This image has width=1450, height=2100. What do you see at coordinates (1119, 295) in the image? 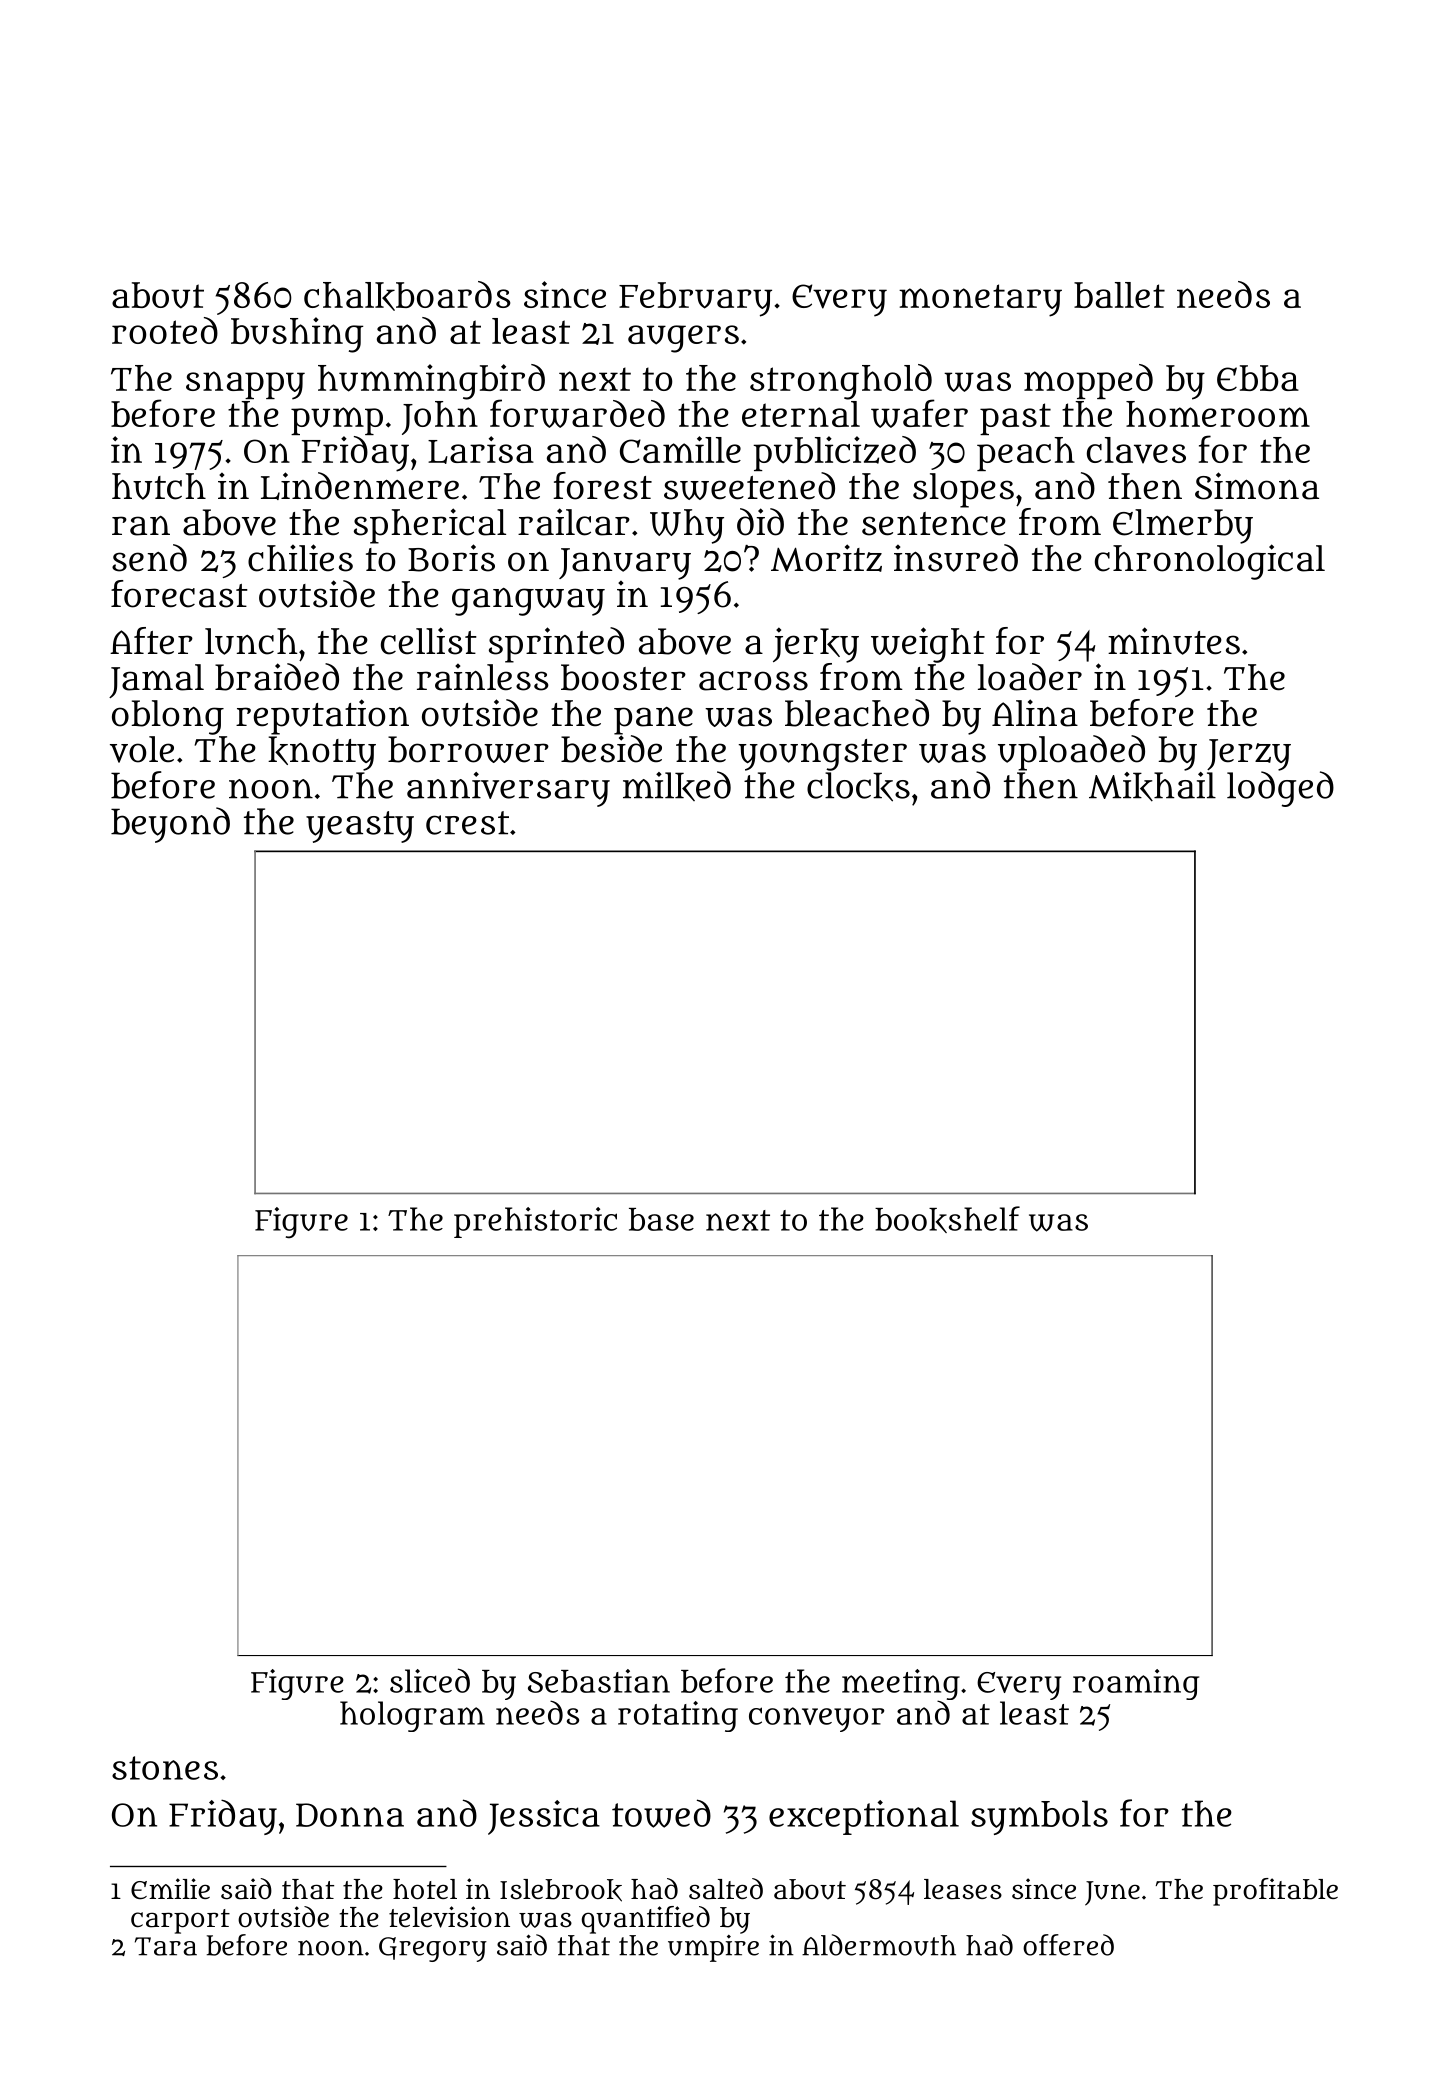
I see `ballet` at bounding box center [1119, 295].
